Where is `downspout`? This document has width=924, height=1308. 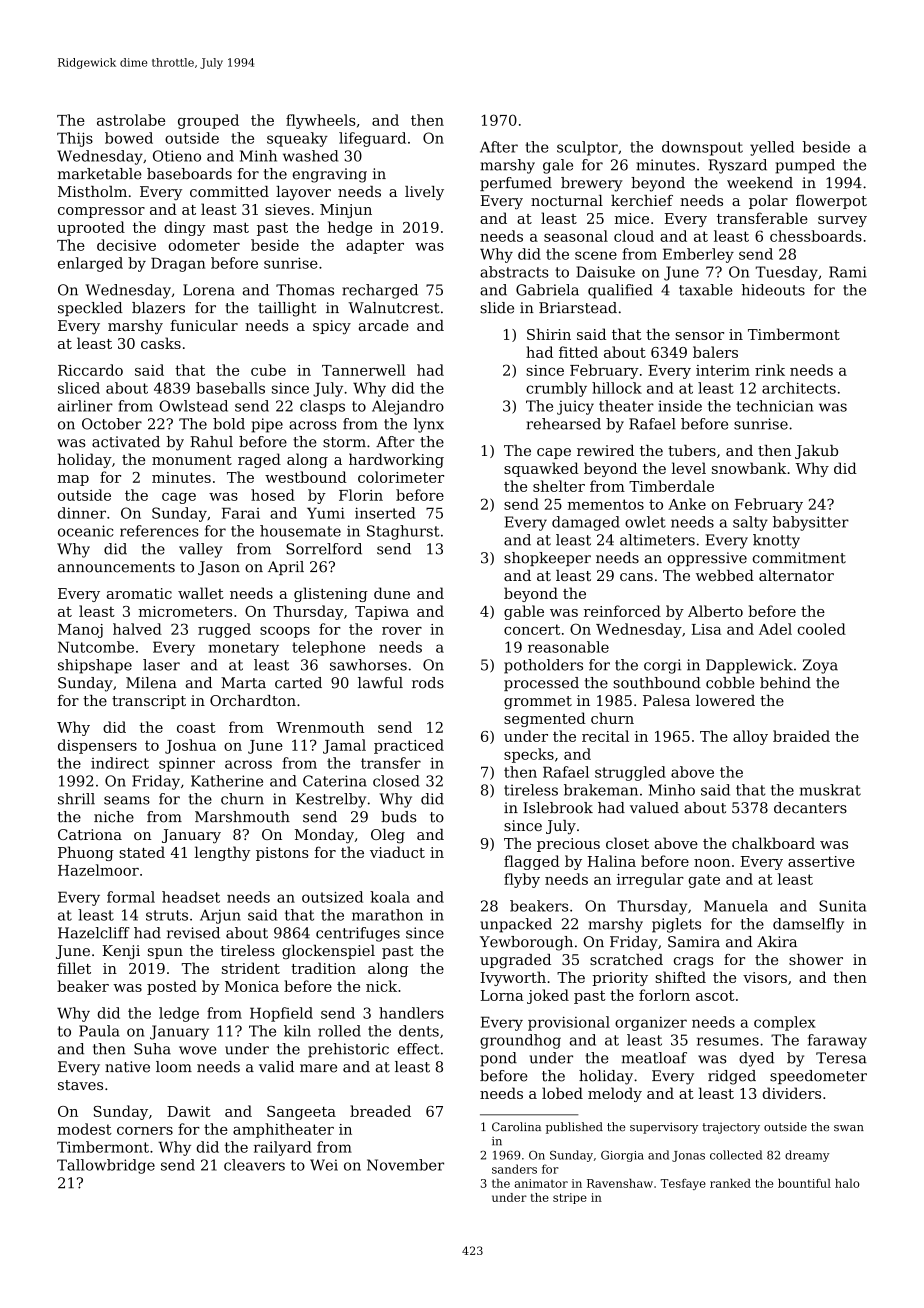
downspout is located at coordinates (702, 148).
